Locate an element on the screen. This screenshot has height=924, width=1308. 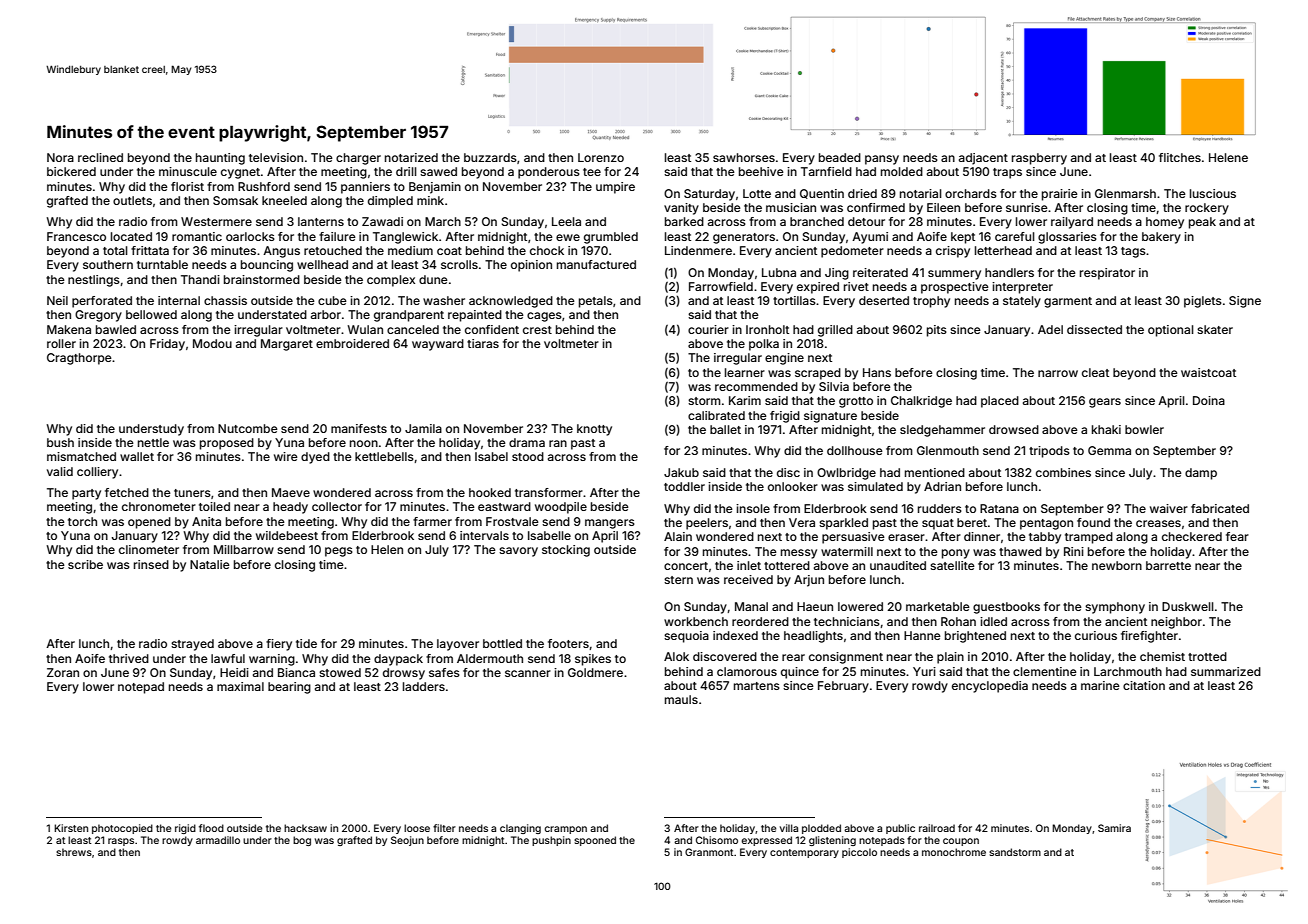
complex is located at coordinates (391, 281).
